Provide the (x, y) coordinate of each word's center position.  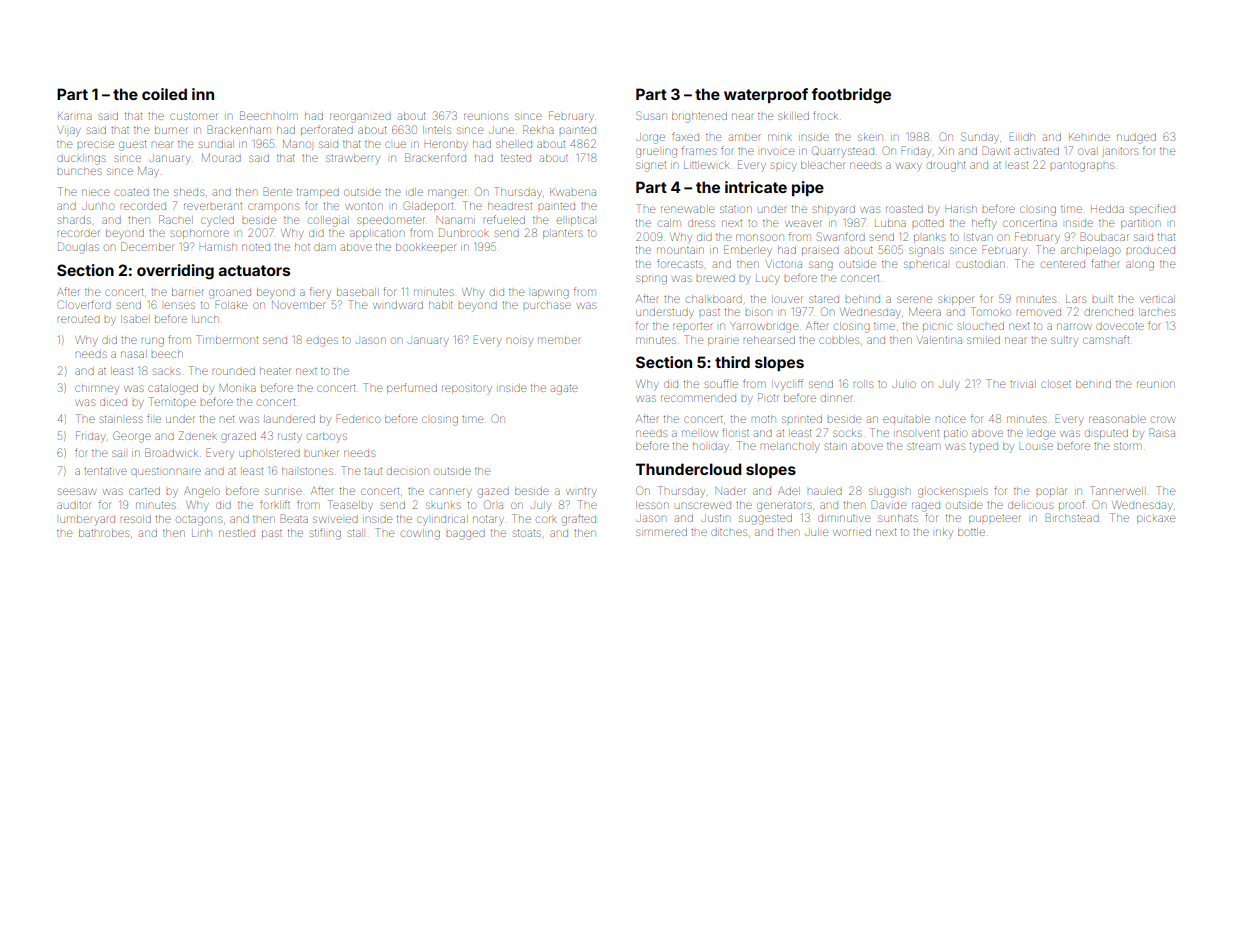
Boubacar (1104, 236)
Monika (238, 388)
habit (441, 305)
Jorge (650, 138)
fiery (320, 293)
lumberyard (87, 521)
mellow (700, 433)
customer (193, 116)
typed (984, 447)
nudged (1136, 138)
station (736, 209)
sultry (1064, 342)
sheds (189, 192)
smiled (983, 340)
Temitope (172, 401)
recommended (698, 398)
